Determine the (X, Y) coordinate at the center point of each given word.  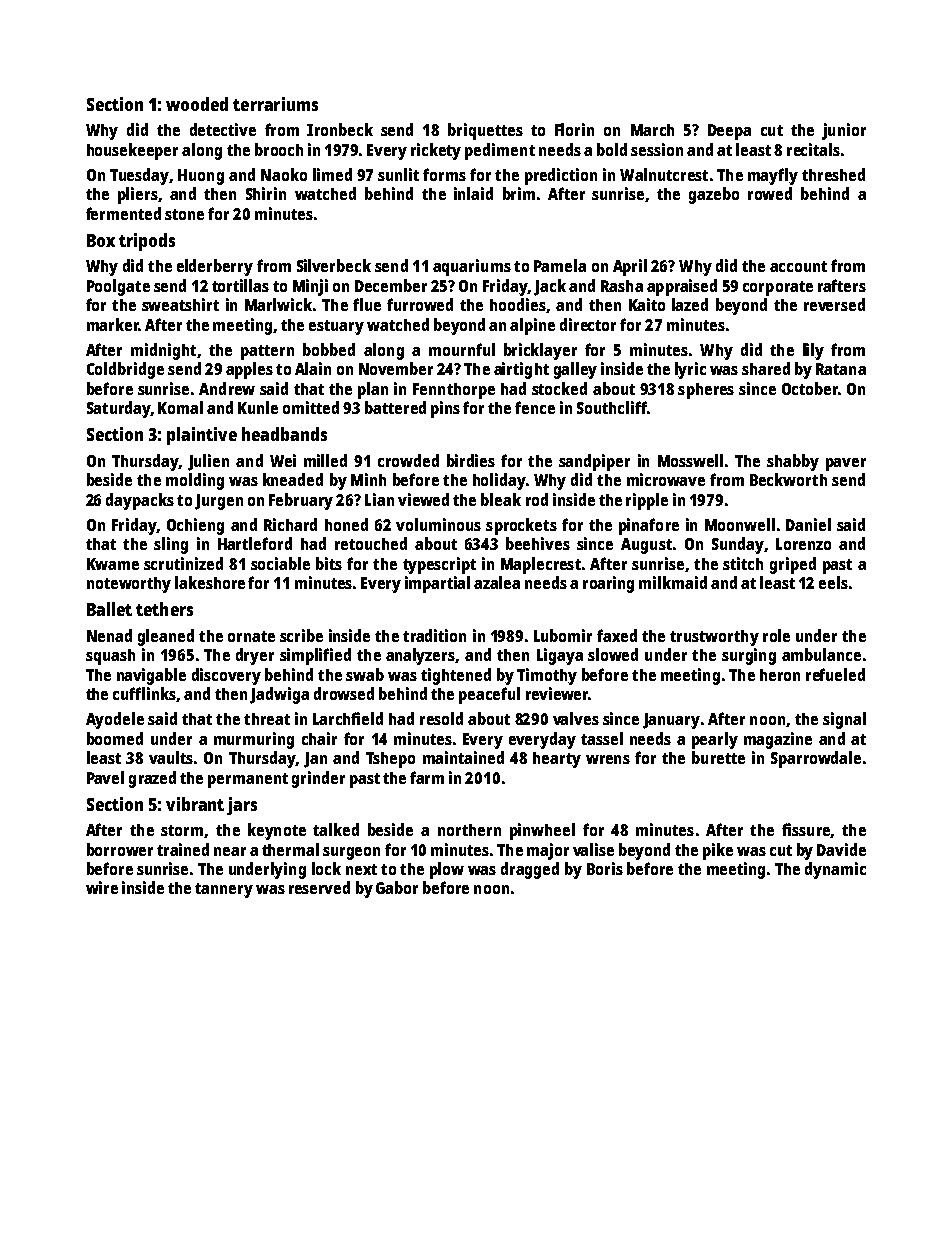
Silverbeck (334, 265)
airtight (521, 370)
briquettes (485, 131)
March (652, 130)
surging (749, 656)
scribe (301, 635)
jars (242, 806)
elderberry (215, 267)
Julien (208, 462)
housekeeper (132, 151)
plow (447, 870)
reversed (834, 304)
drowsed (344, 693)
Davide (841, 849)
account (798, 266)
